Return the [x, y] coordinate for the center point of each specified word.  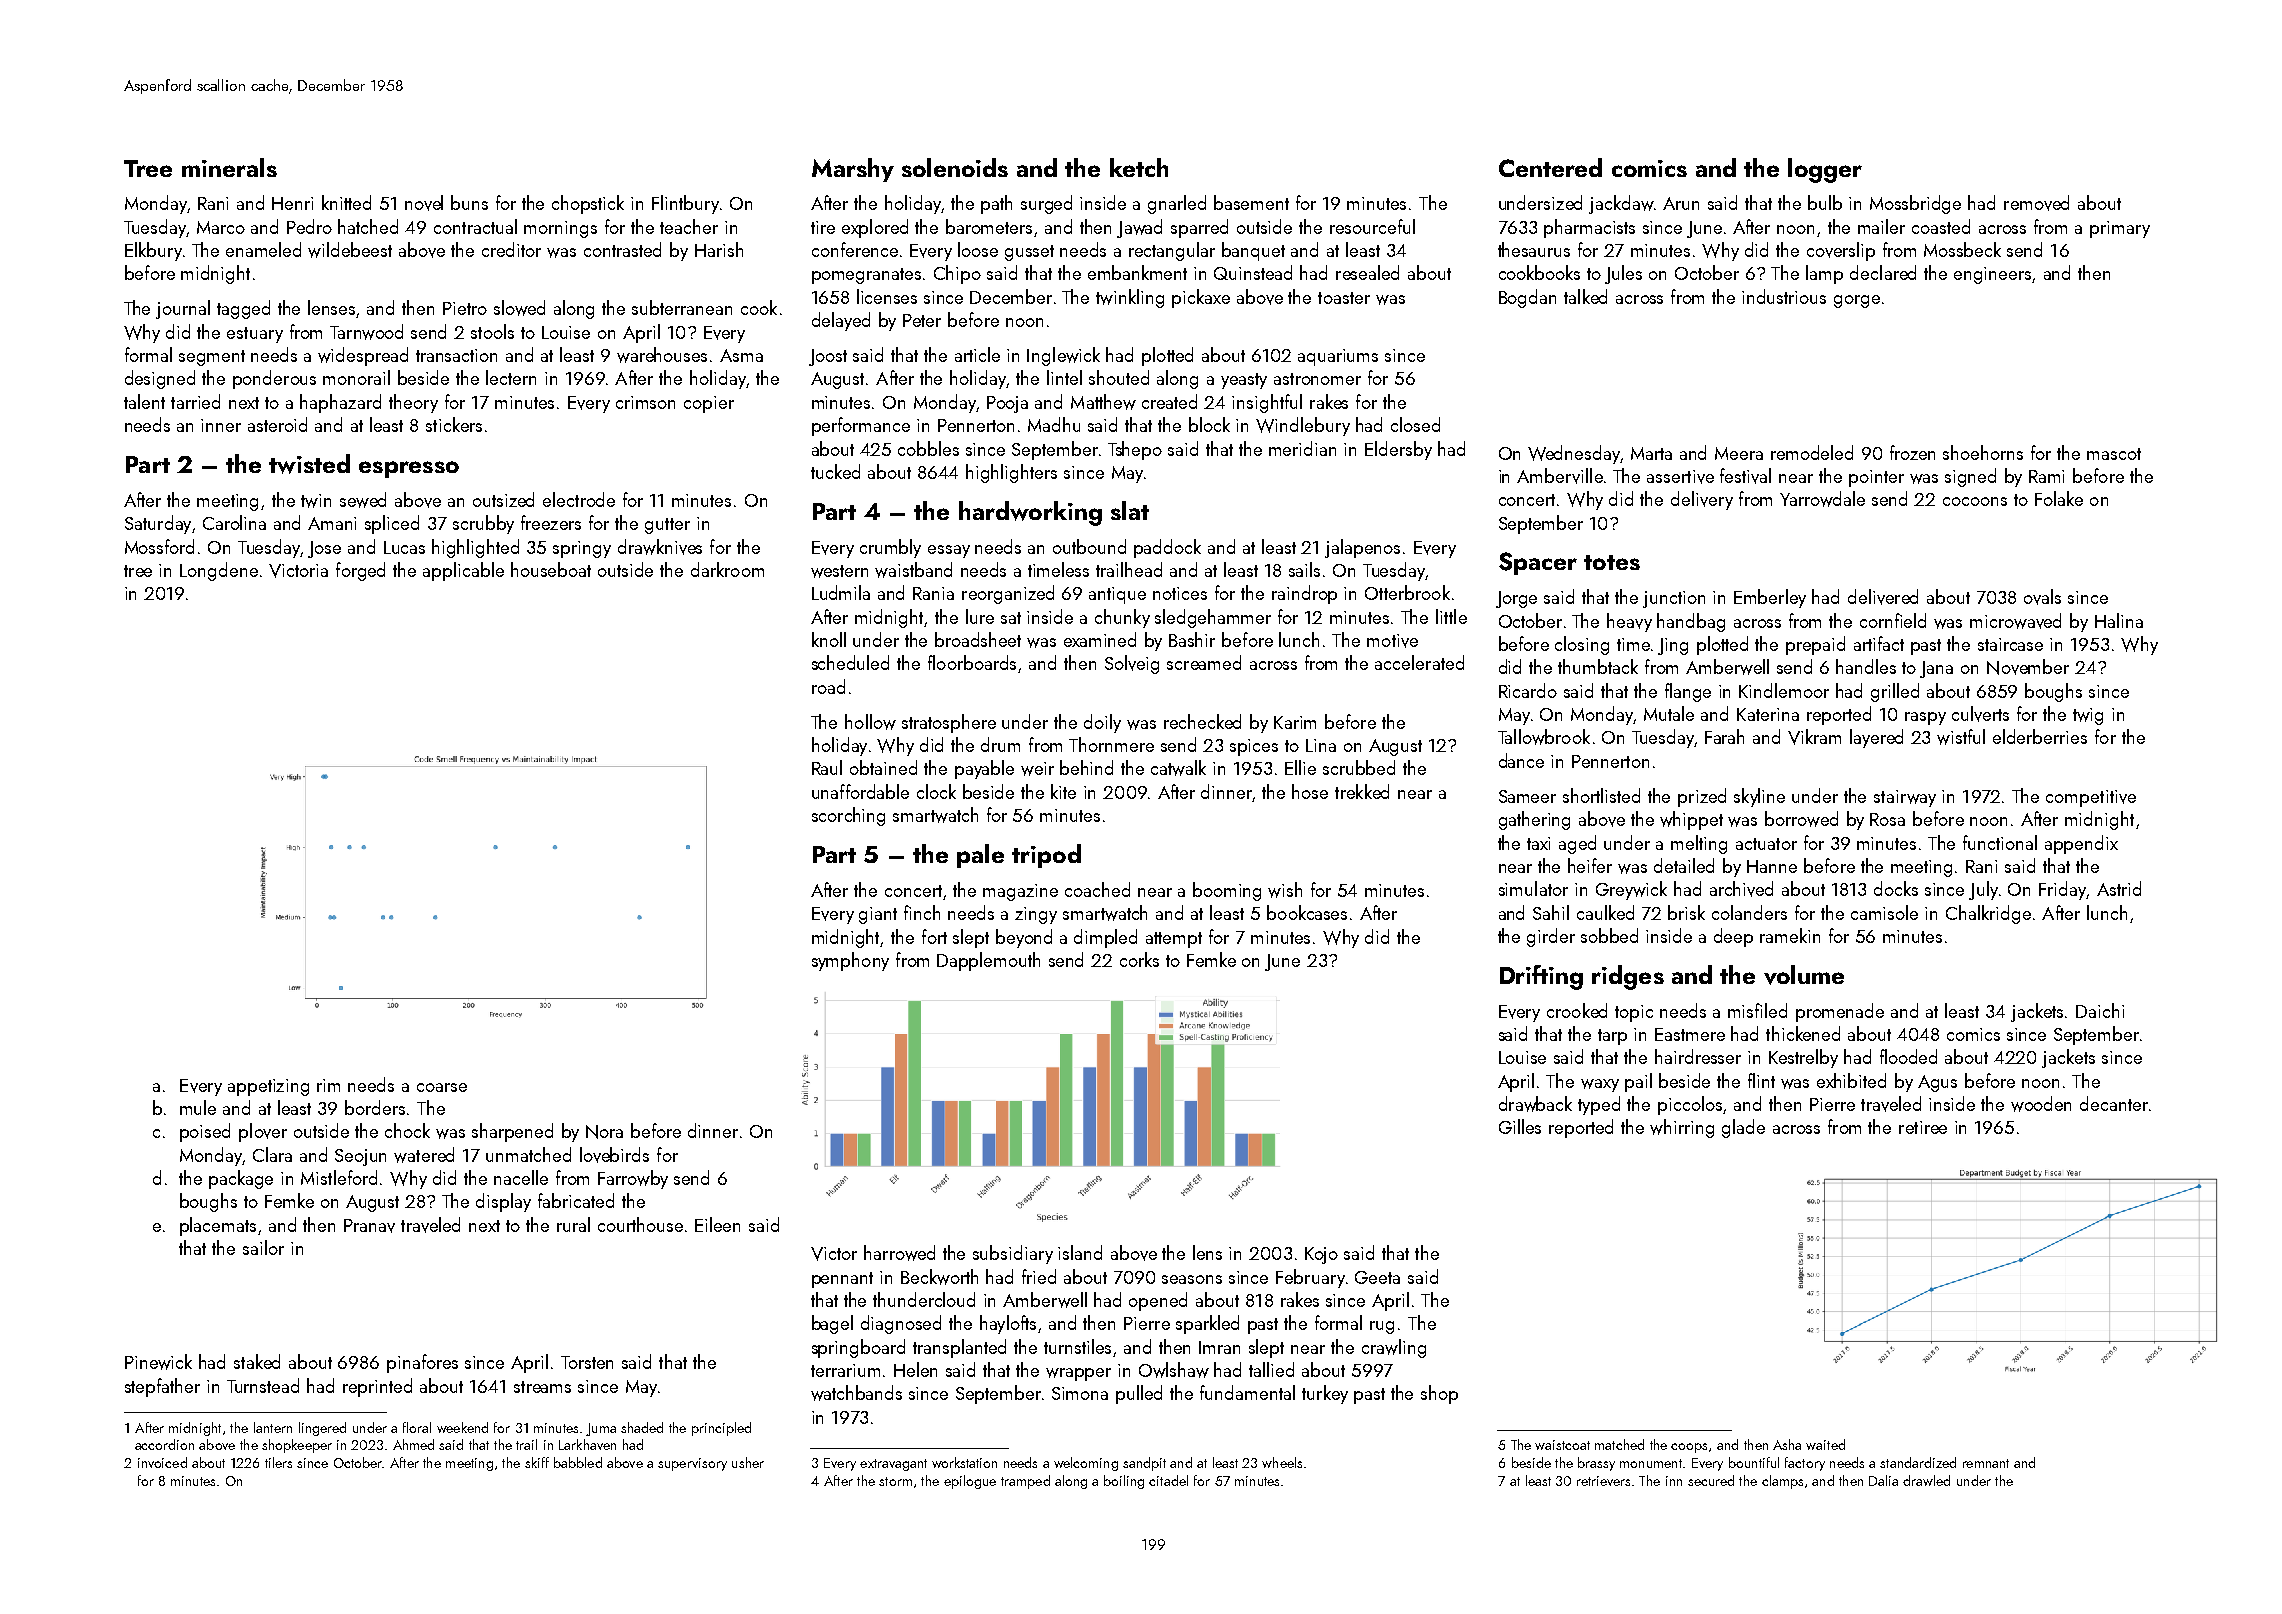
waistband [913, 570]
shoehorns [1983, 452]
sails [1304, 569]
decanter [2114, 1103]
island [1080, 1252]
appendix [2081, 844]
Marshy [853, 170]
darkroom [727, 569]
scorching [848, 816]
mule [198, 1107]
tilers [278, 1462]
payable [984, 769]
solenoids [955, 167]
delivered [1883, 597]
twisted [309, 464]
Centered [1550, 167]
